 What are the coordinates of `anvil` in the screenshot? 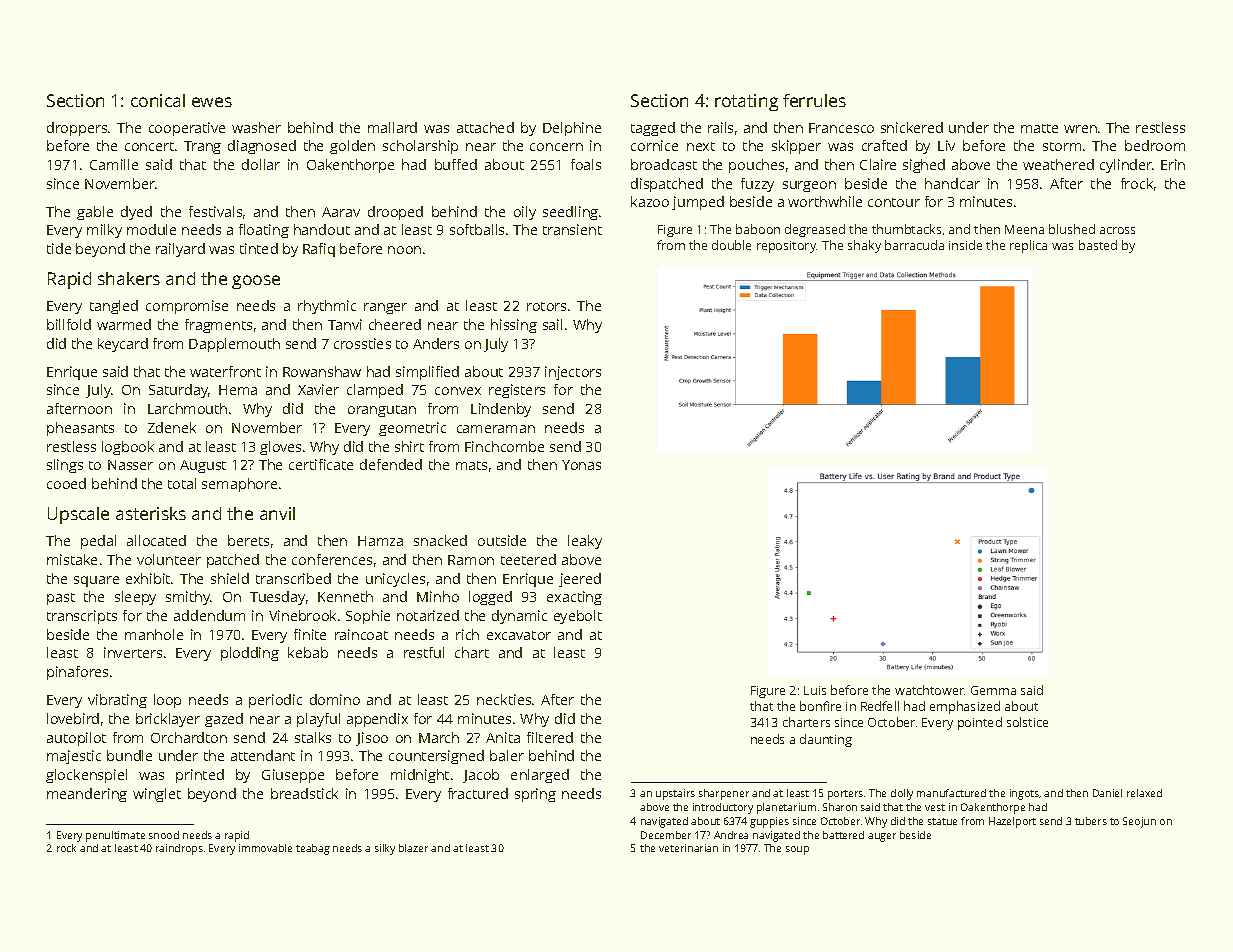 It's located at (277, 513).
